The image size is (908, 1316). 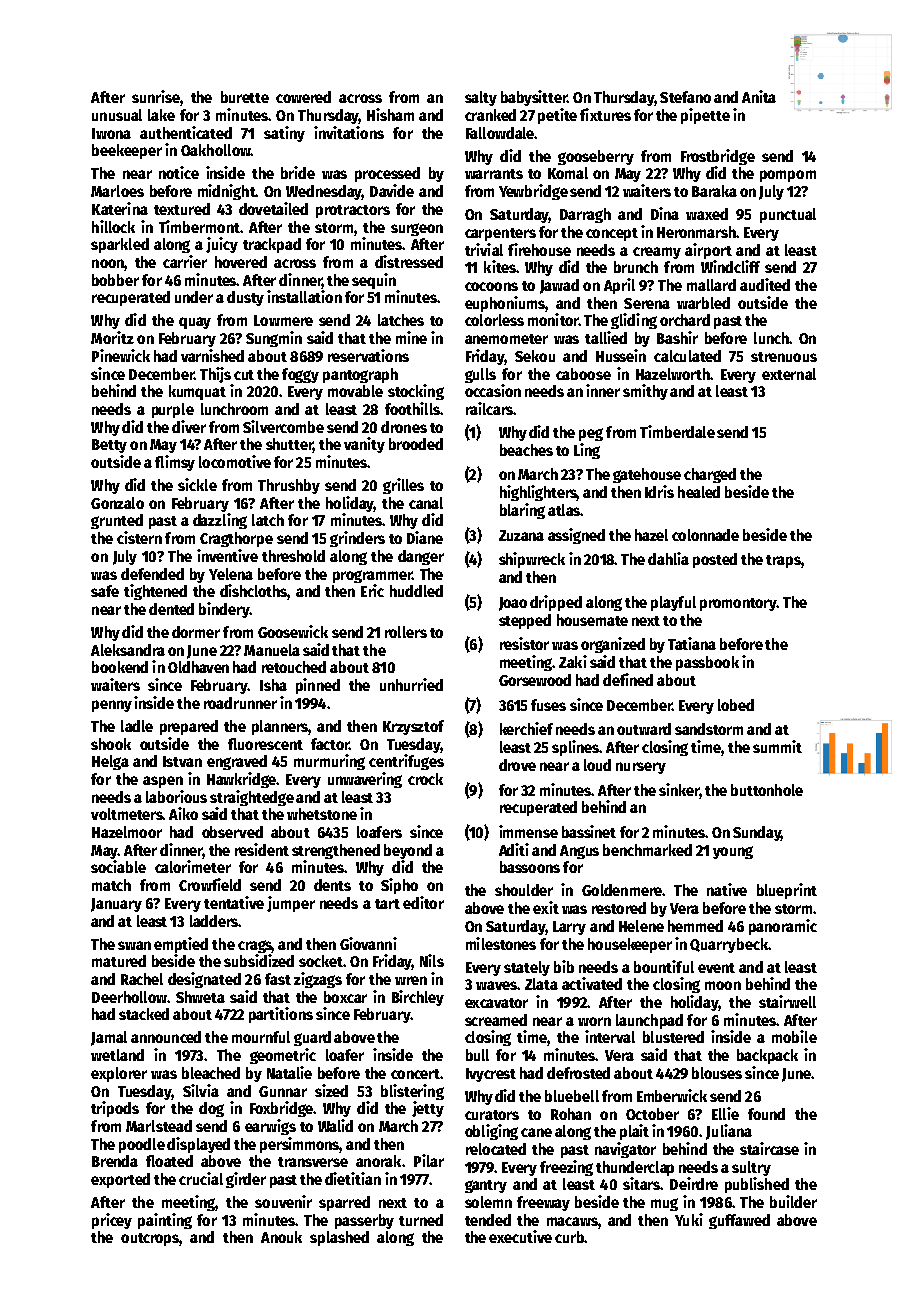 What do you see at coordinates (283, 1056) in the screenshot?
I see `geometric` at bounding box center [283, 1056].
